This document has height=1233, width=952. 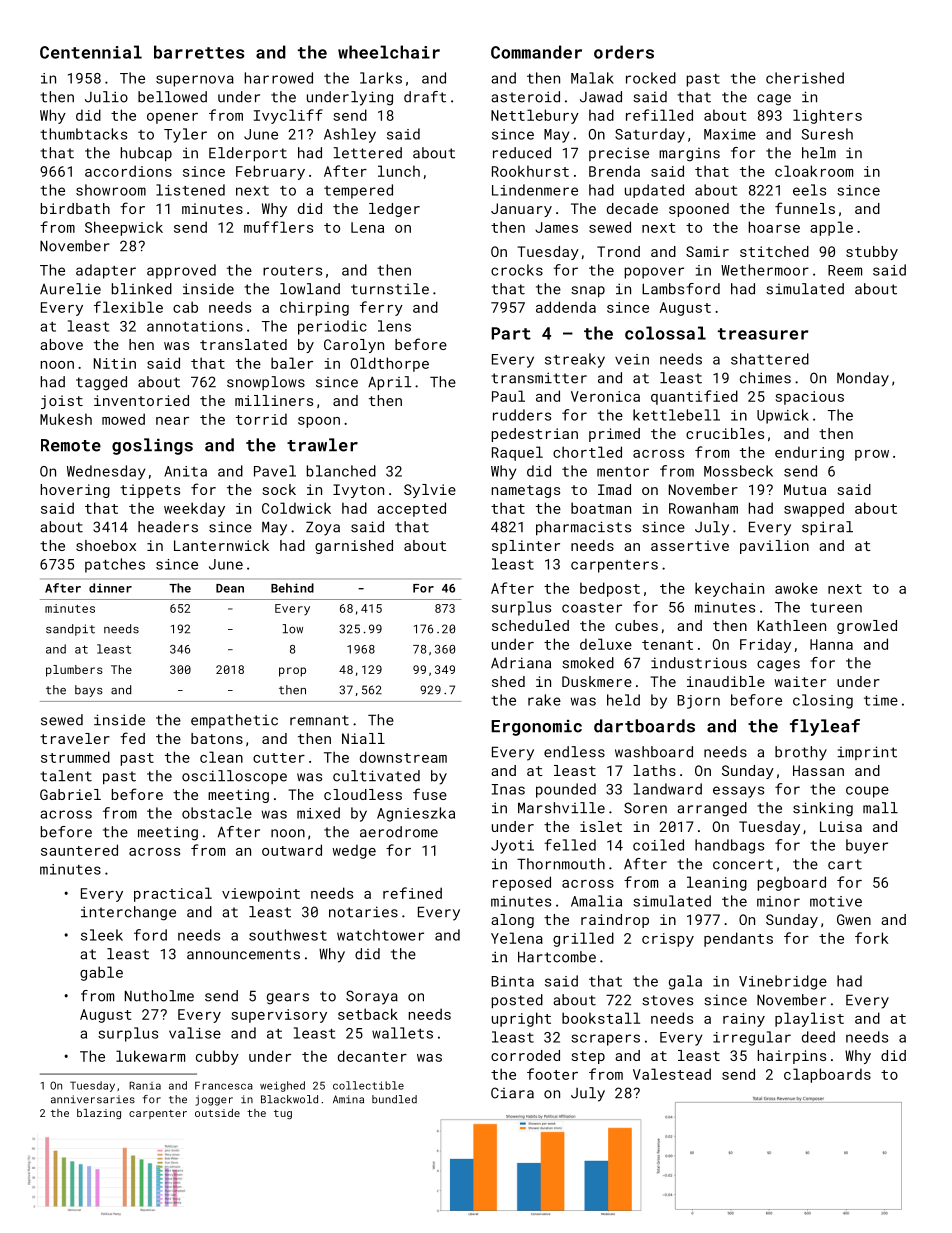 I want to click on hovering, so click(x=75, y=491).
